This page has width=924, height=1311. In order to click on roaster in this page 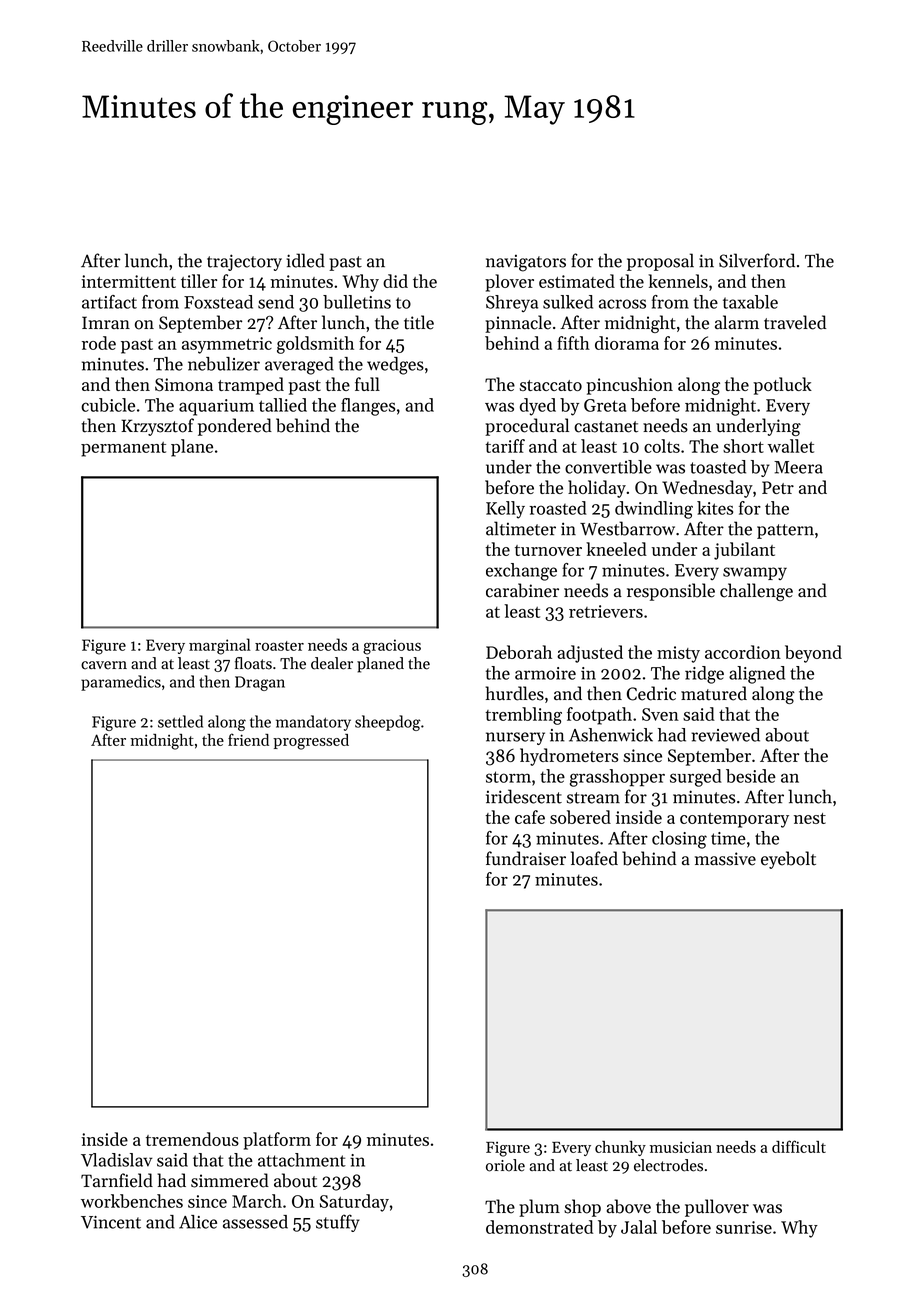, I will do `click(279, 646)`.
